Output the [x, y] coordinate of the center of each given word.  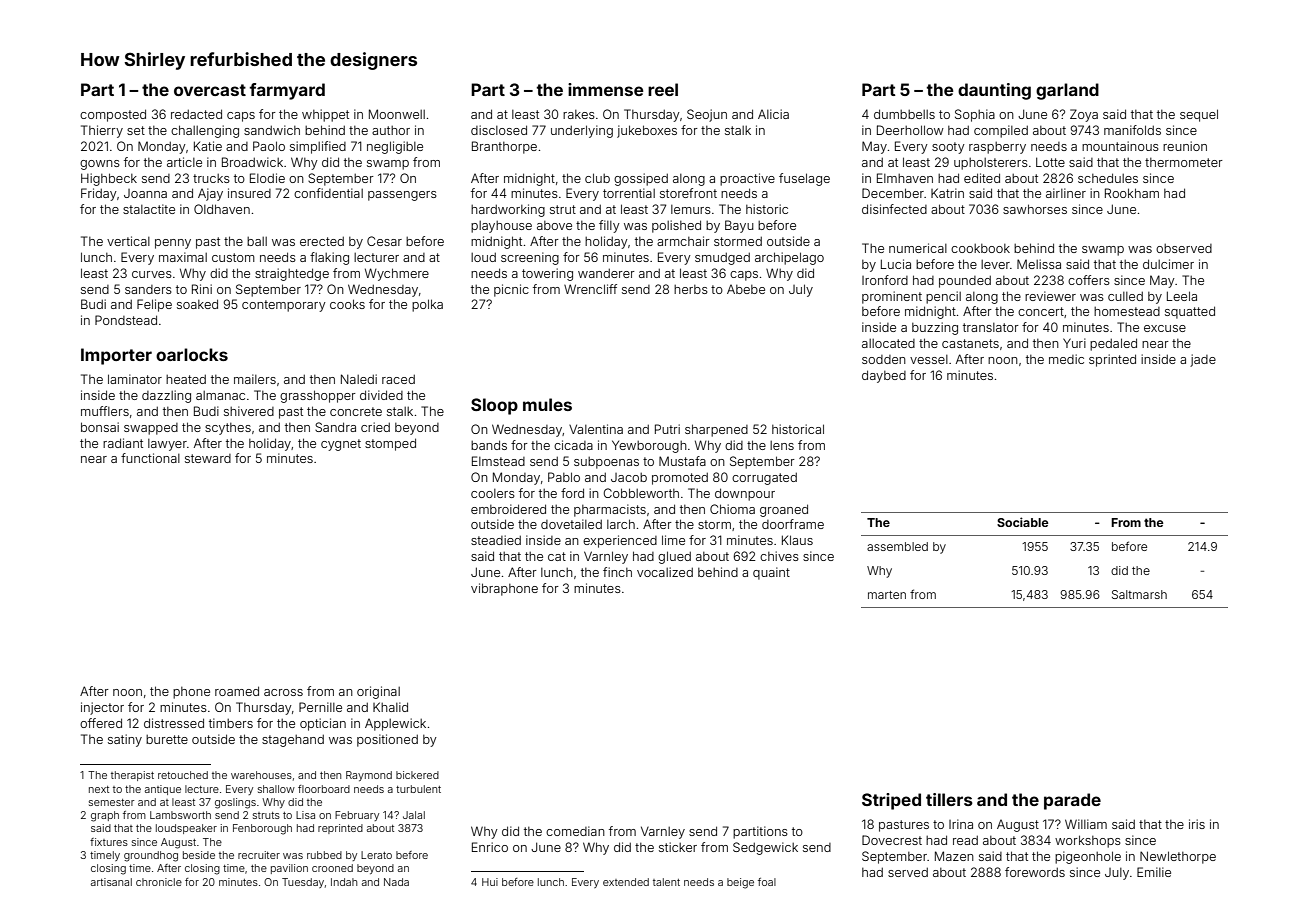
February [357, 816]
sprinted [1112, 360]
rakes [579, 114]
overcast [210, 90]
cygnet [341, 445]
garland [1067, 91]
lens [782, 445]
